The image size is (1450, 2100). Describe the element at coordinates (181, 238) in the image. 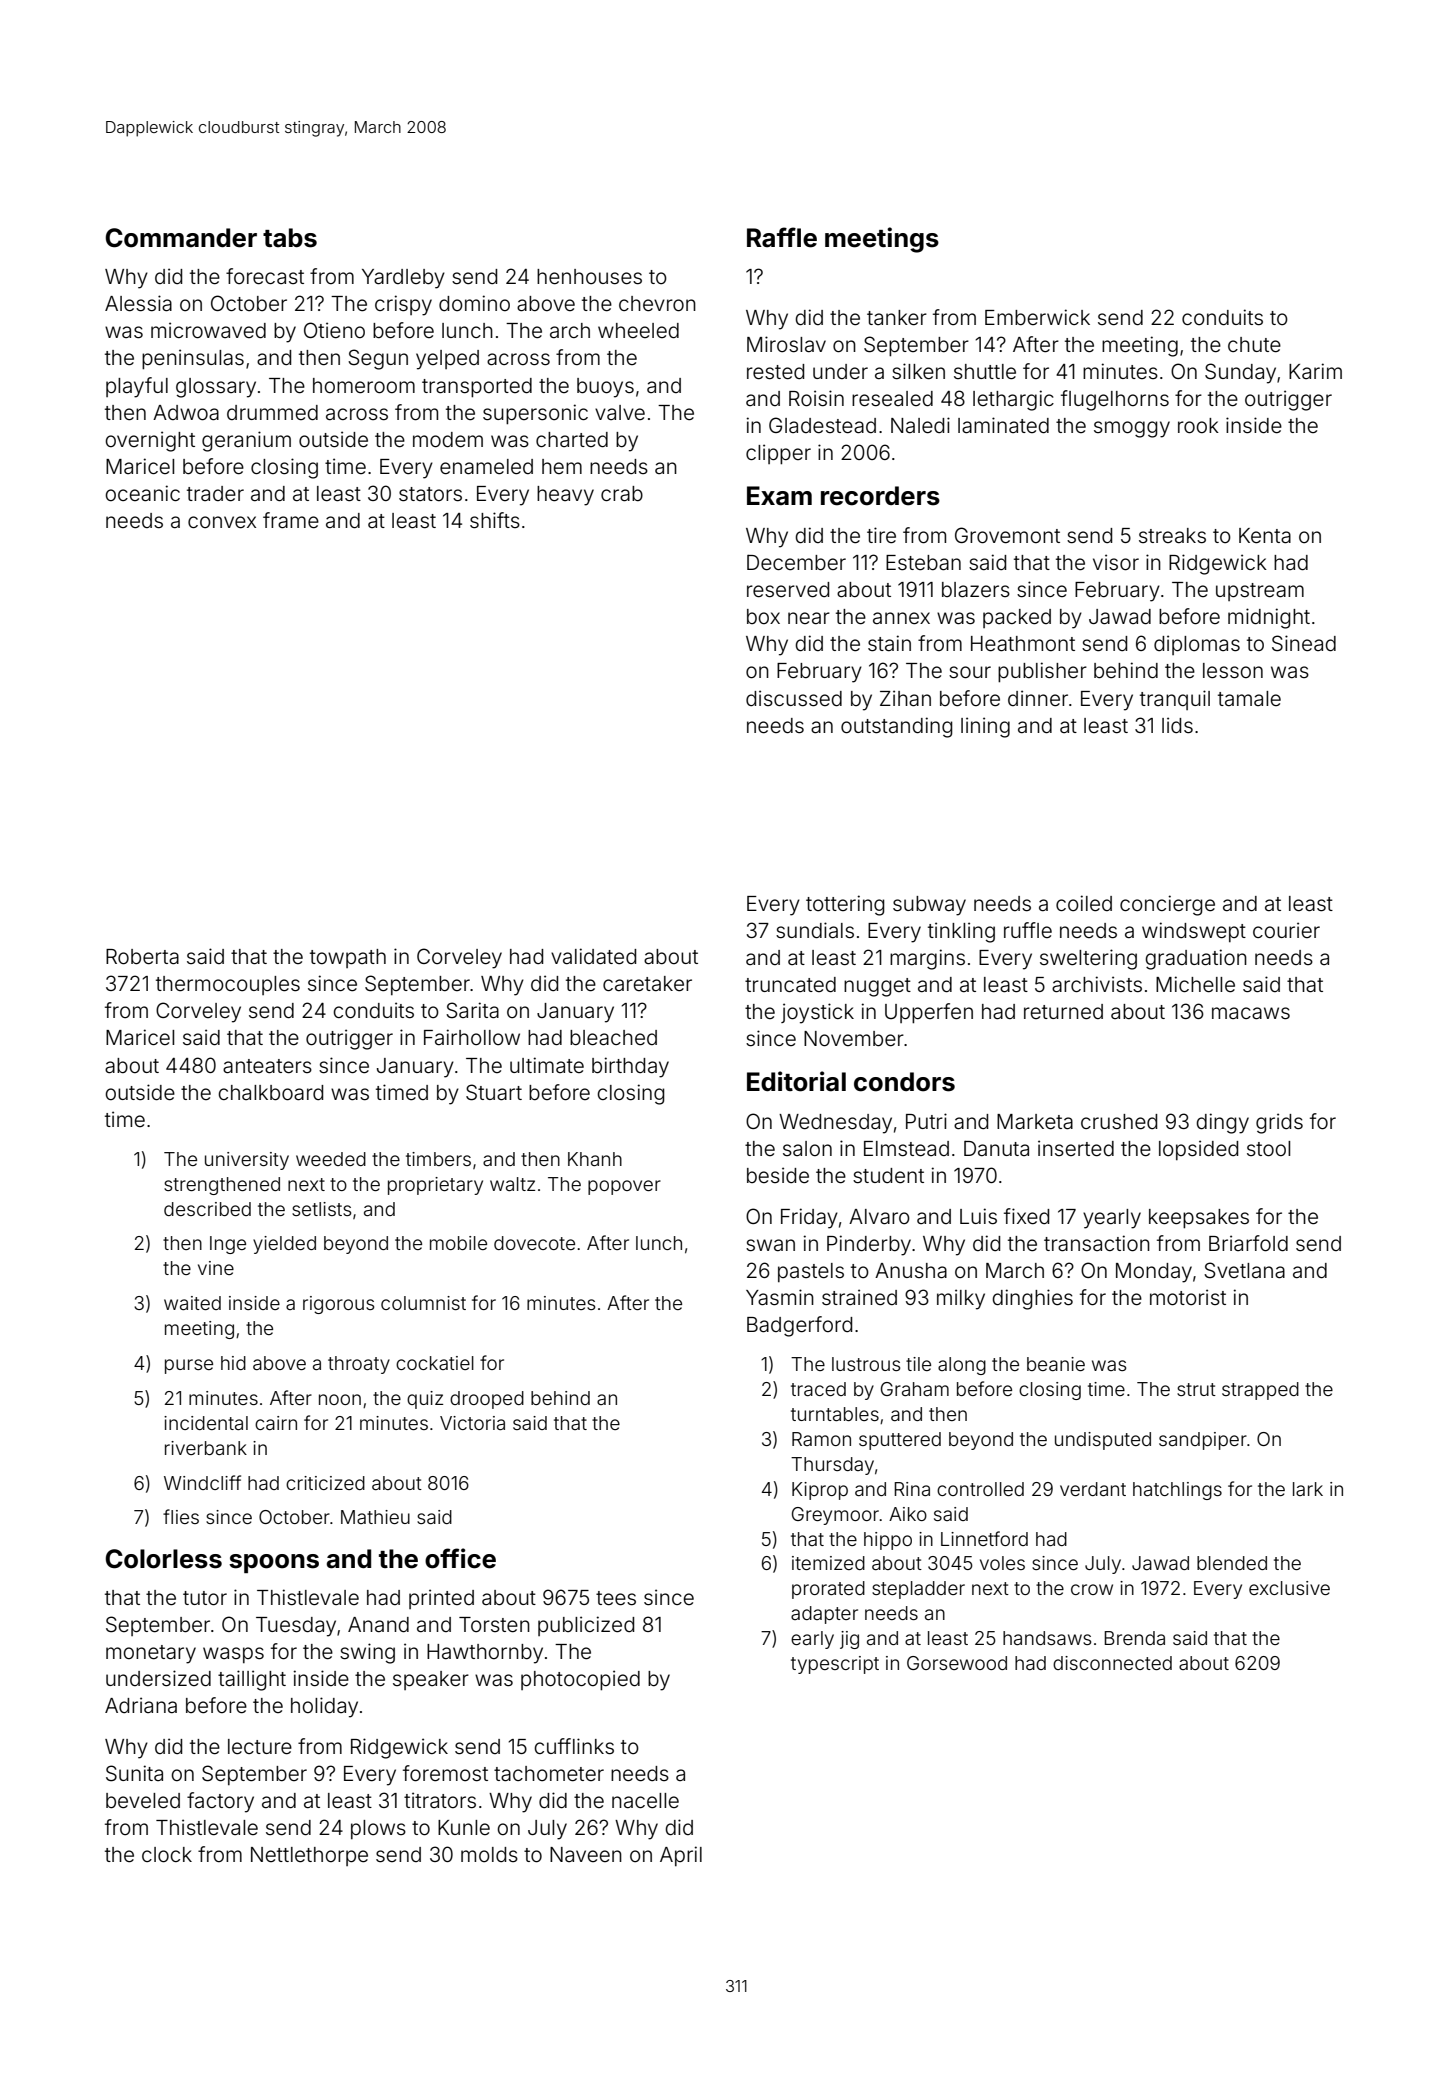

I see `Commander` at that location.
